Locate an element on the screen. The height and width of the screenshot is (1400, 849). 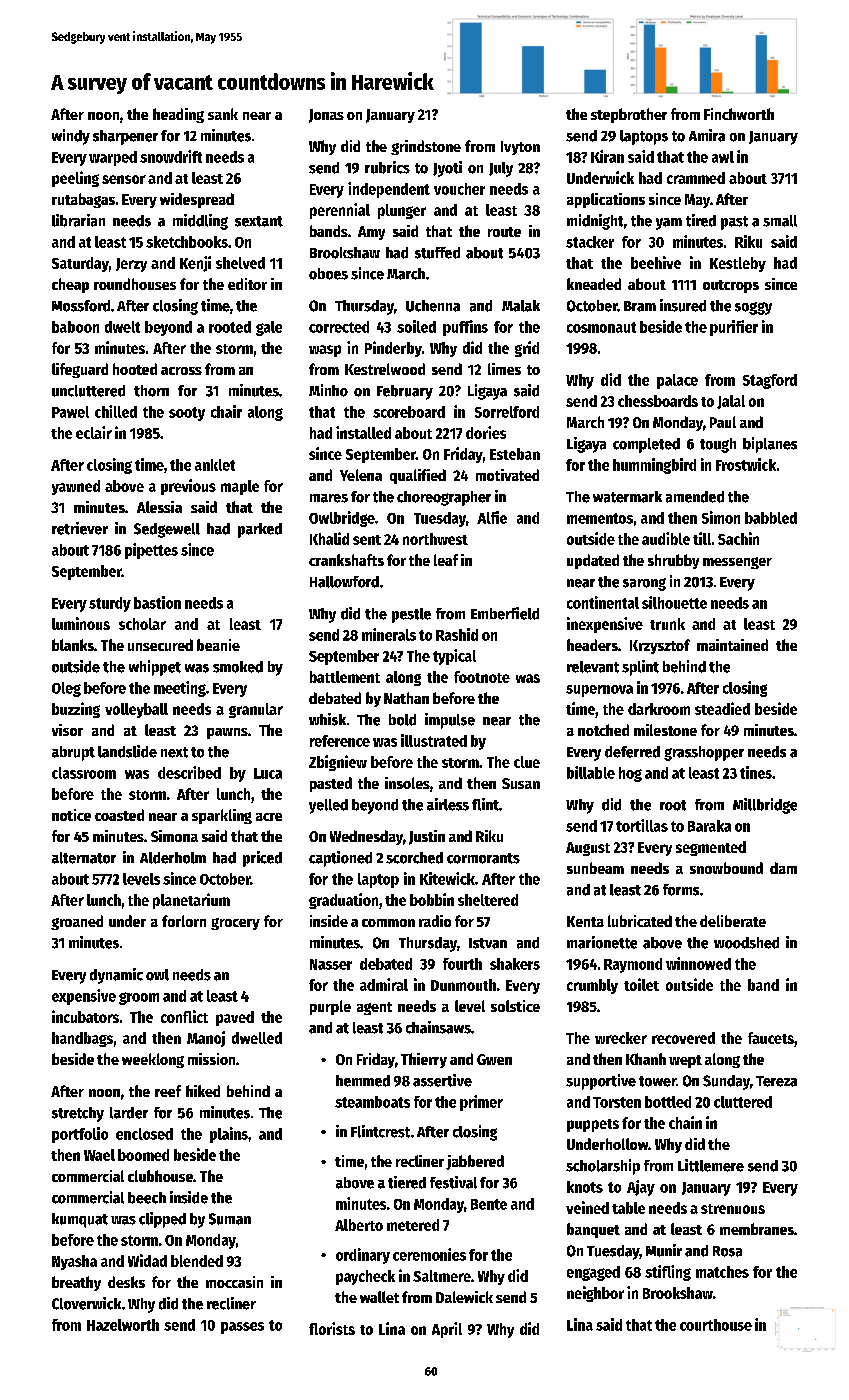
Malak is located at coordinates (521, 306).
